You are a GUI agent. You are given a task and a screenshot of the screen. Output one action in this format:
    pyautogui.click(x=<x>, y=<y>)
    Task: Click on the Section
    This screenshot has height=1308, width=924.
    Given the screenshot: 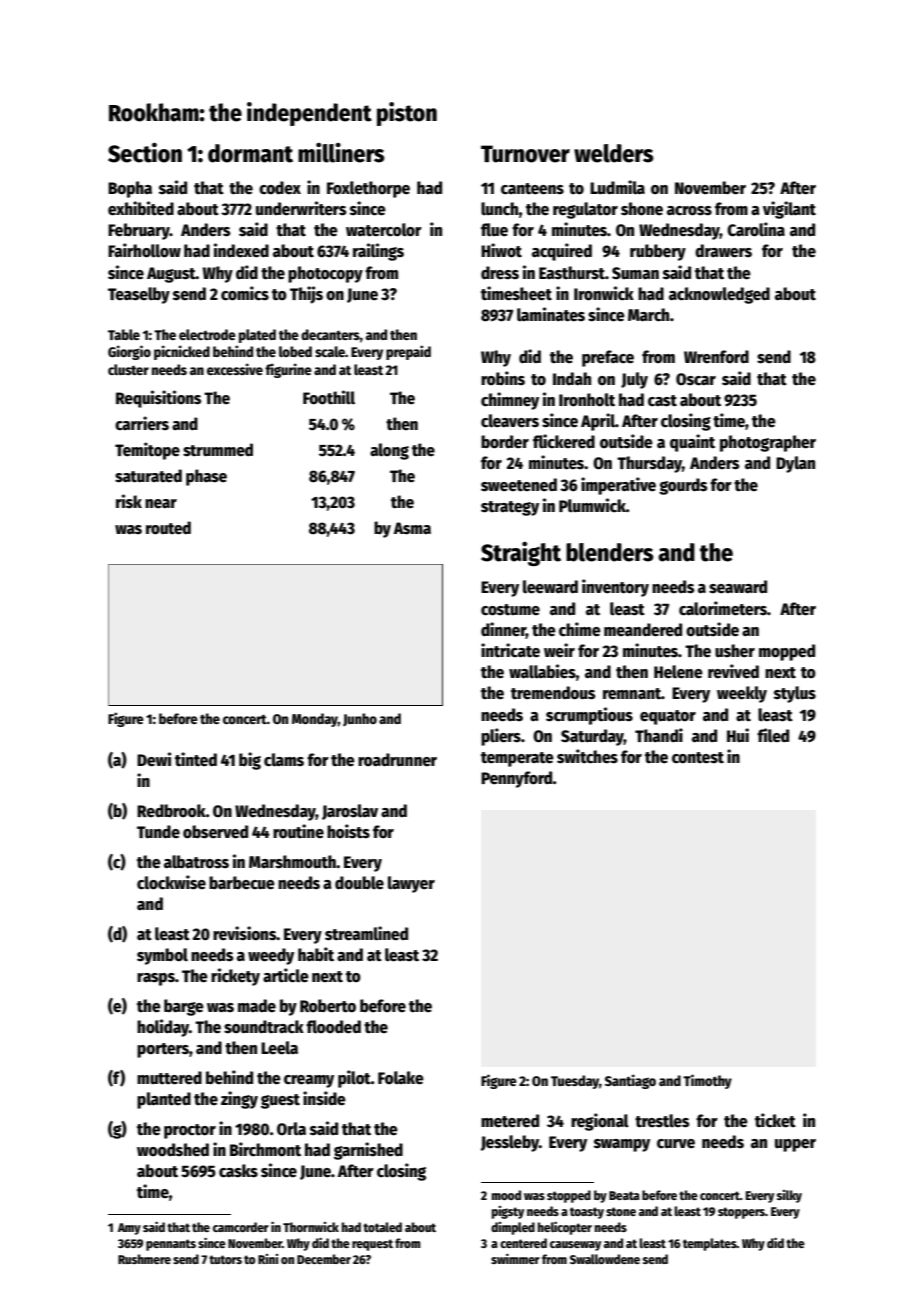 What is the action you would take?
    pyautogui.click(x=145, y=152)
